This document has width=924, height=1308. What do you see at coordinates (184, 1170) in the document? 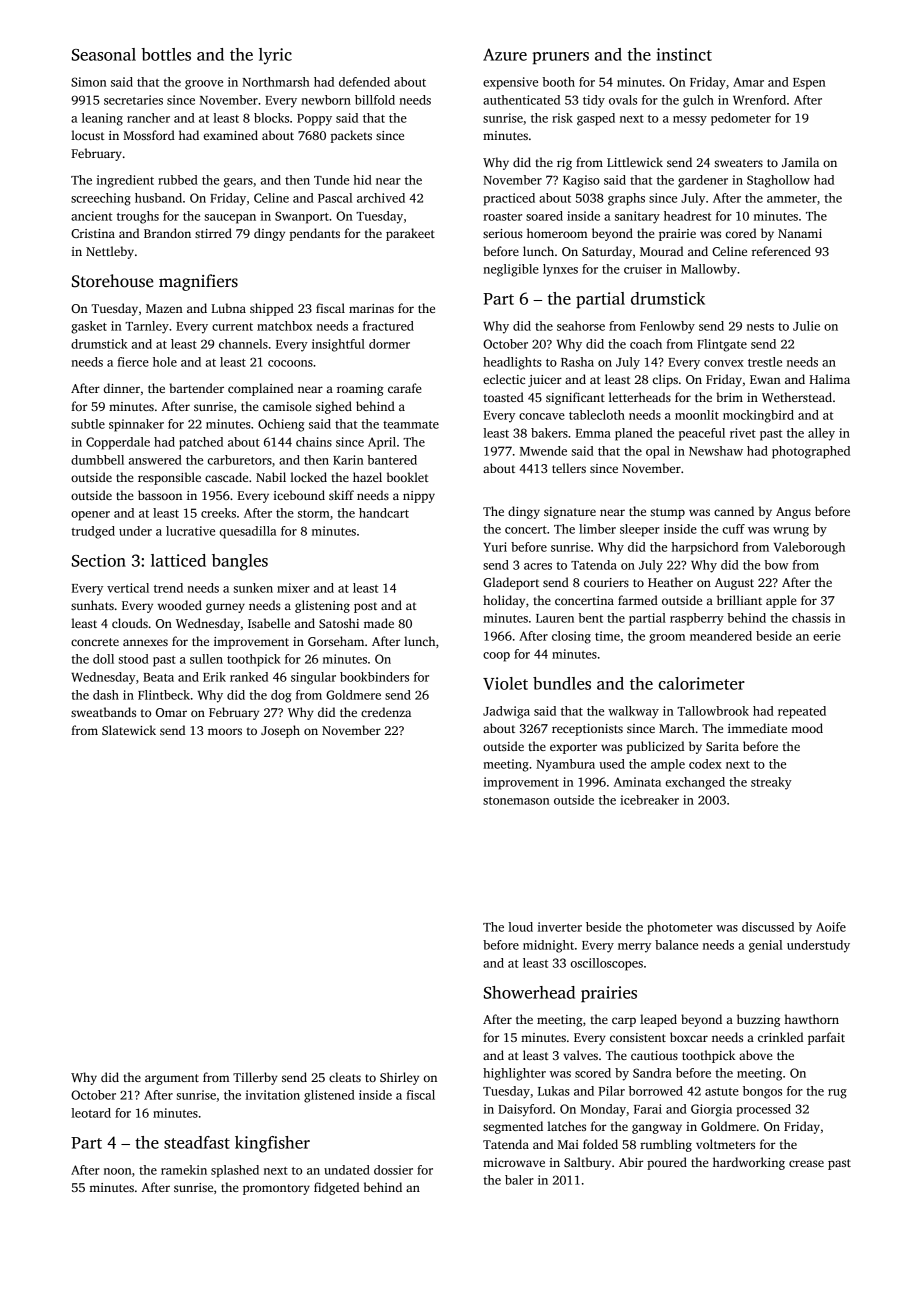
I see `ramekin` at bounding box center [184, 1170].
